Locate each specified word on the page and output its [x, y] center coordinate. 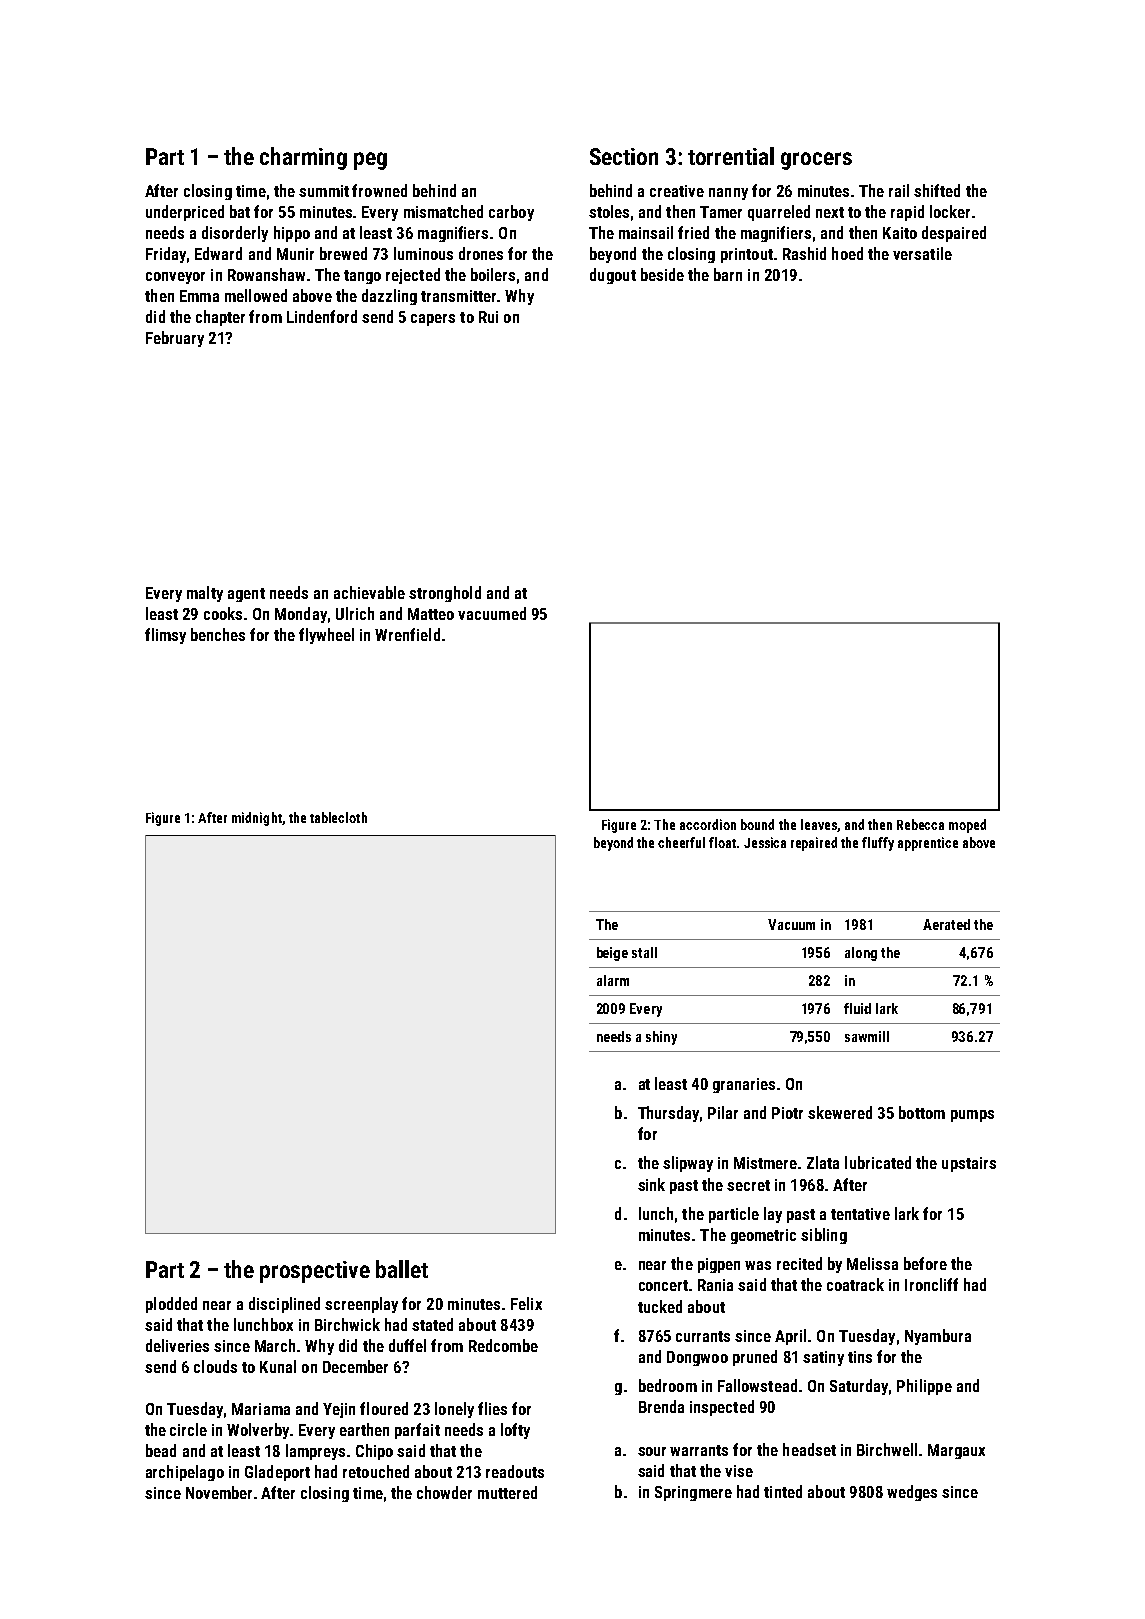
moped [967, 826]
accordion [708, 824]
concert [663, 1285]
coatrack [855, 1284]
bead [161, 1450]
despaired [954, 234]
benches [218, 634]
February [175, 339]
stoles [609, 211]
